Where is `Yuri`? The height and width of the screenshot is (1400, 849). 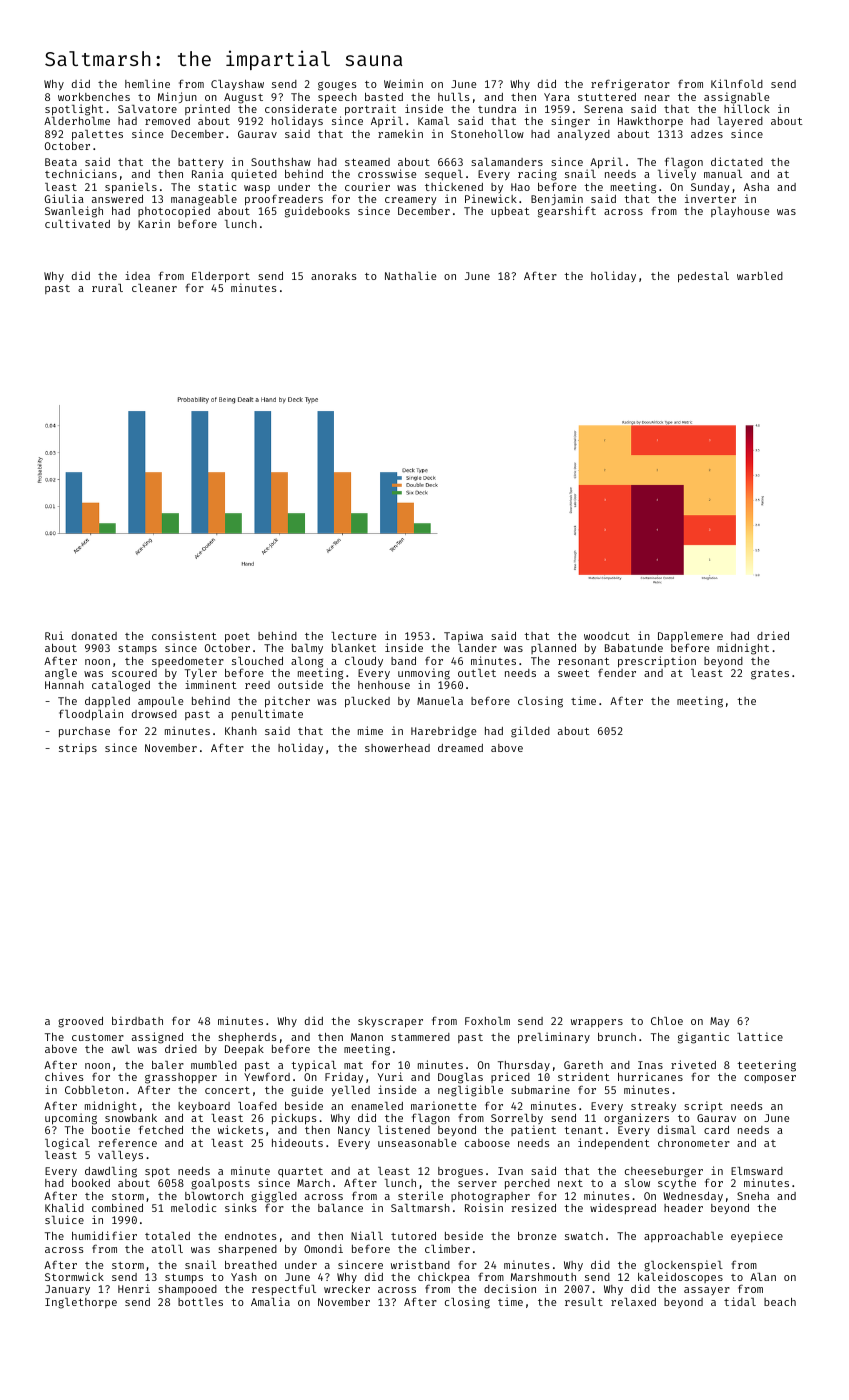 Yuri is located at coordinates (390, 1076).
